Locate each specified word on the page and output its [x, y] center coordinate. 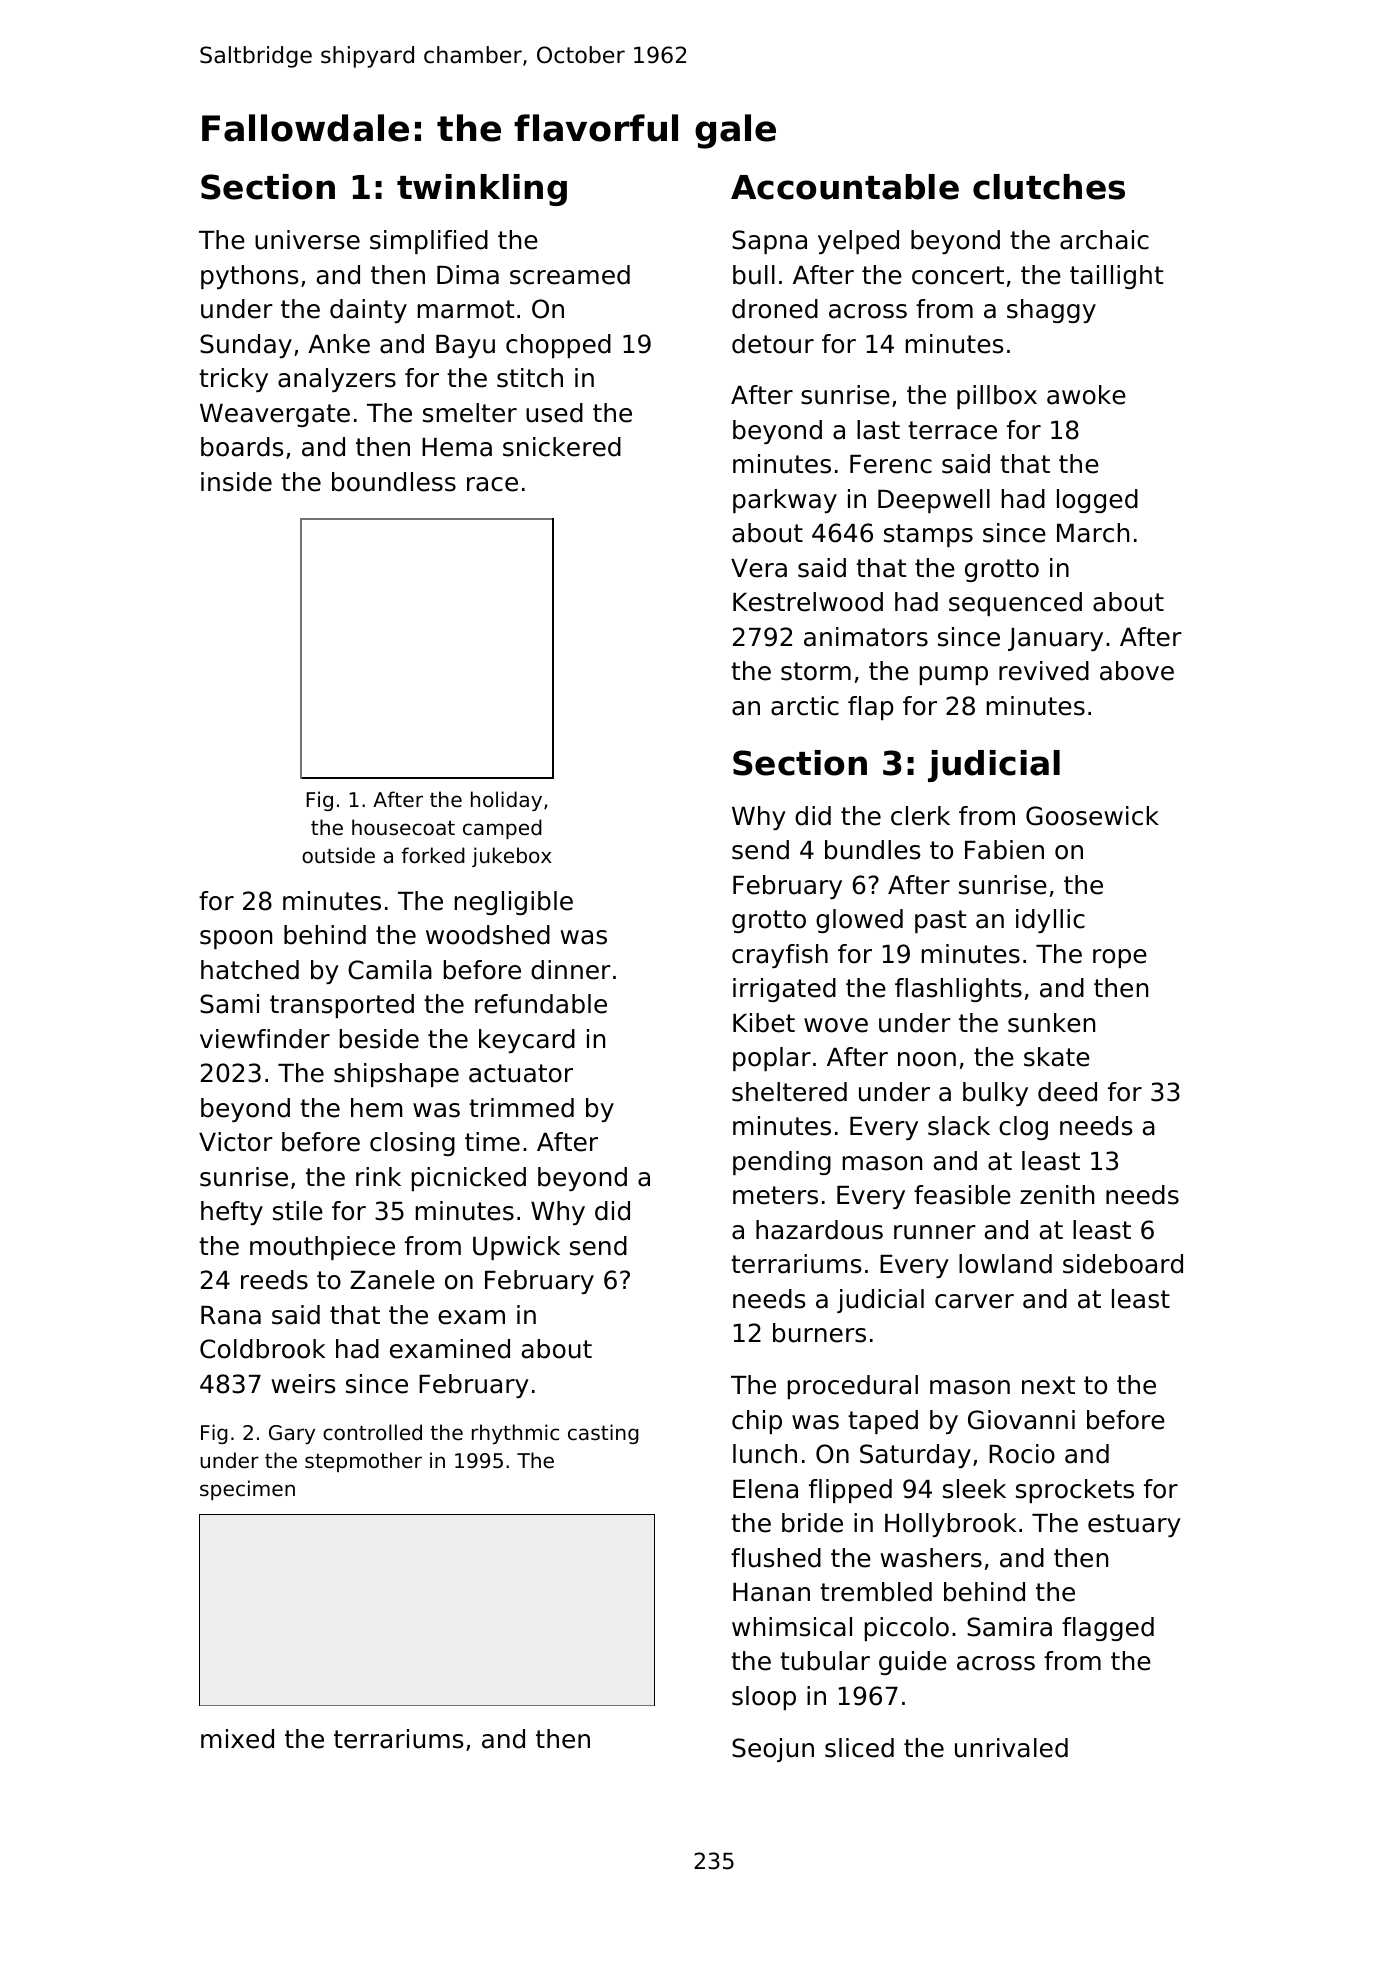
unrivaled [1011, 1748]
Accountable [845, 187]
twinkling [482, 190]
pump [954, 675]
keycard [527, 1041]
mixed [237, 1739]
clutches [1049, 187]
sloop [764, 1698]
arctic [805, 706]
